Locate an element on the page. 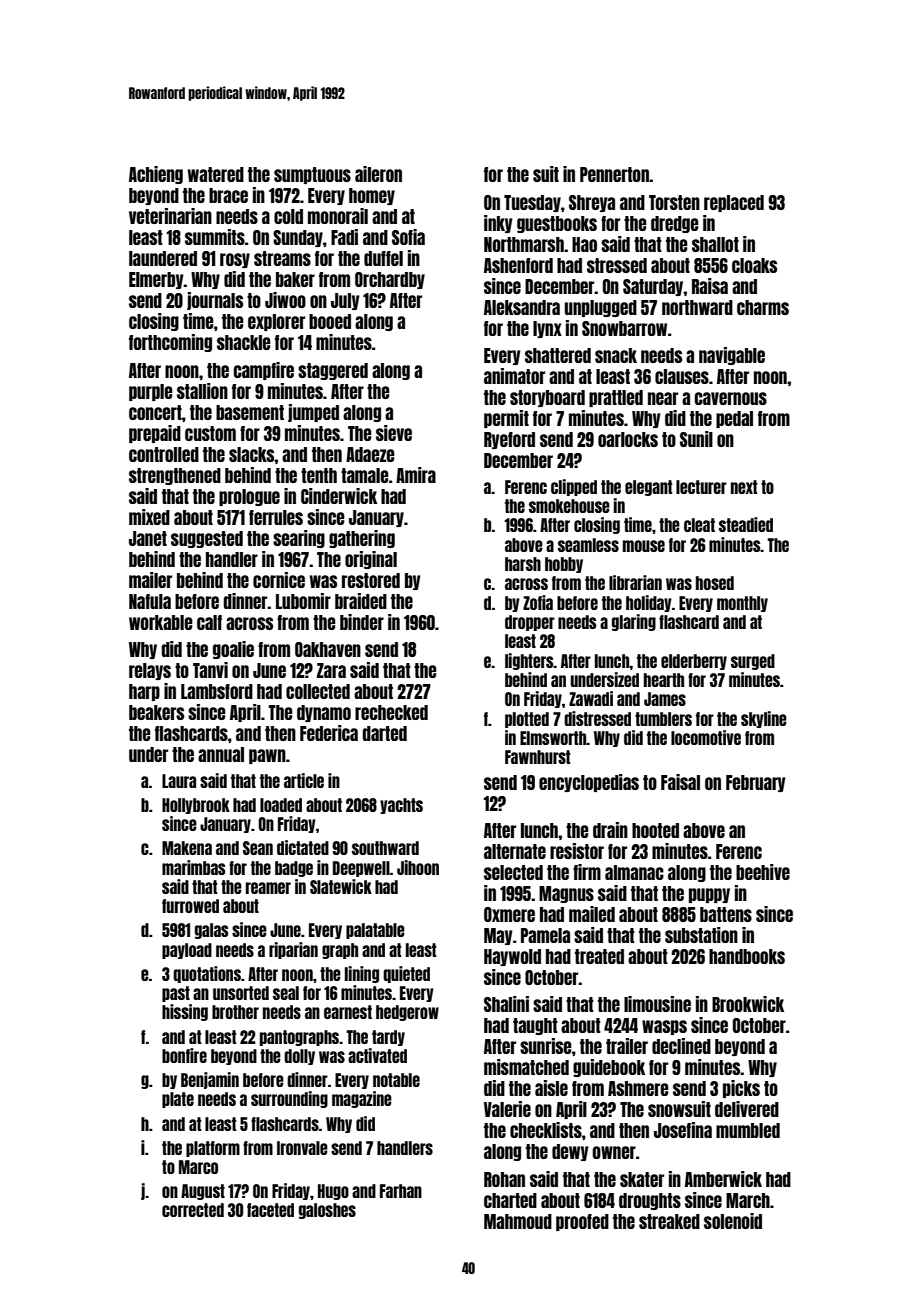 The image size is (924, 1311). rechecked is located at coordinates (391, 712).
